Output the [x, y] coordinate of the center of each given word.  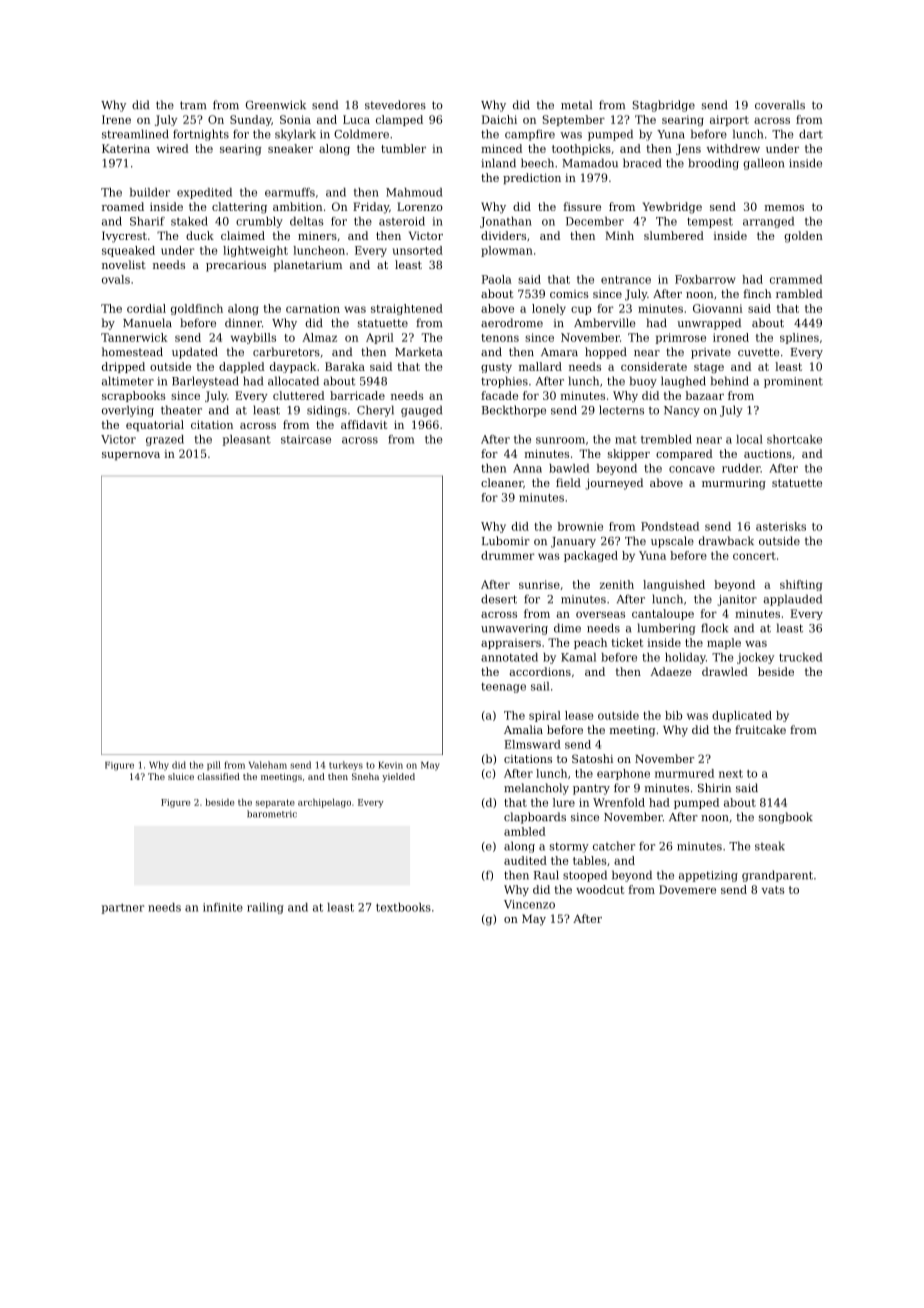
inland [498, 163]
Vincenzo [529, 904]
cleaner [502, 482]
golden [803, 237]
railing [265, 908]
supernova [131, 456]
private [711, 353]
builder [150, 192]
